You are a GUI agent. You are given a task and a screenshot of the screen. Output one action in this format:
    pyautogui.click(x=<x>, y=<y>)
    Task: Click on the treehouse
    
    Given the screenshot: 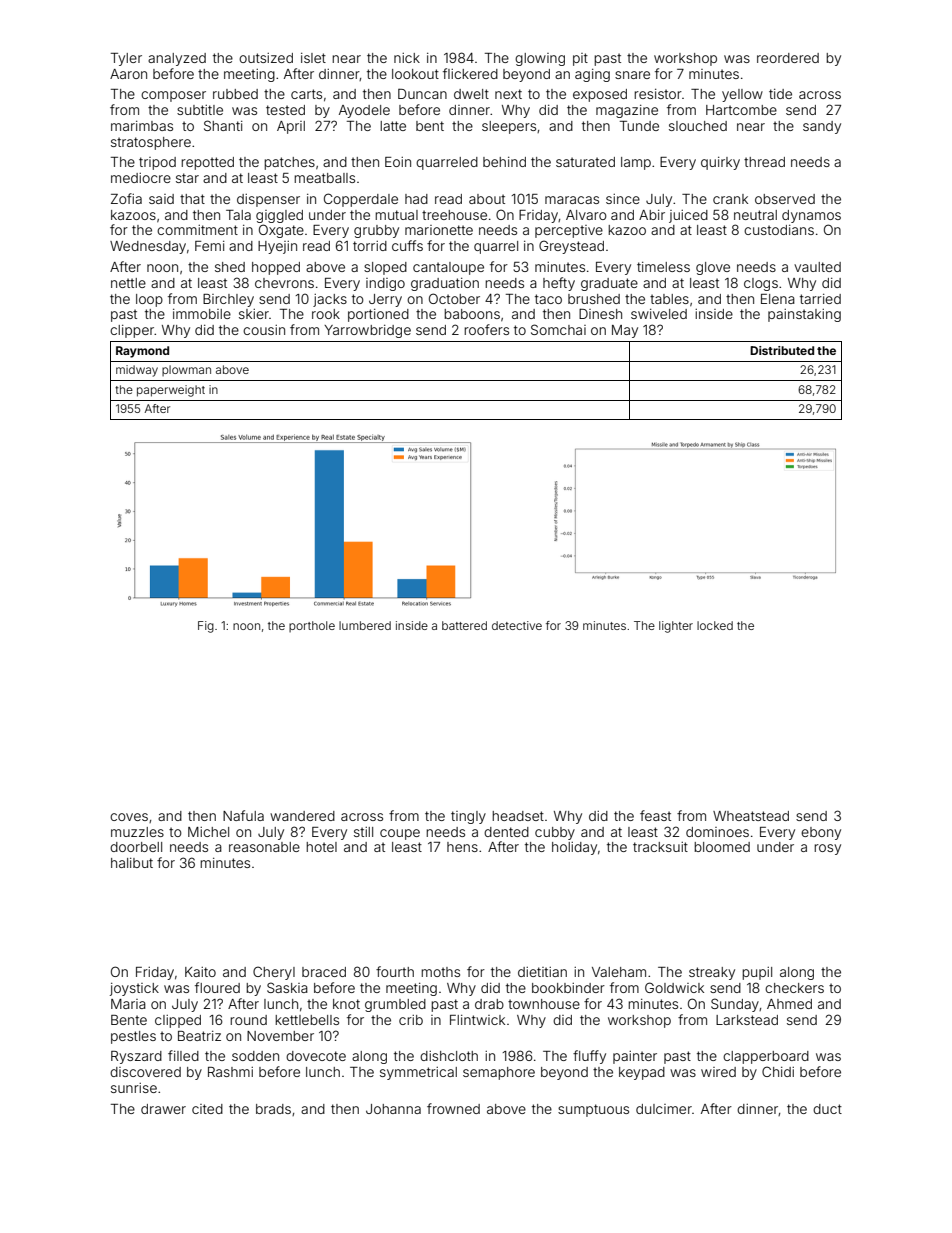 What is the action you would take?
    pyautogui.click(x=454, y=215)
